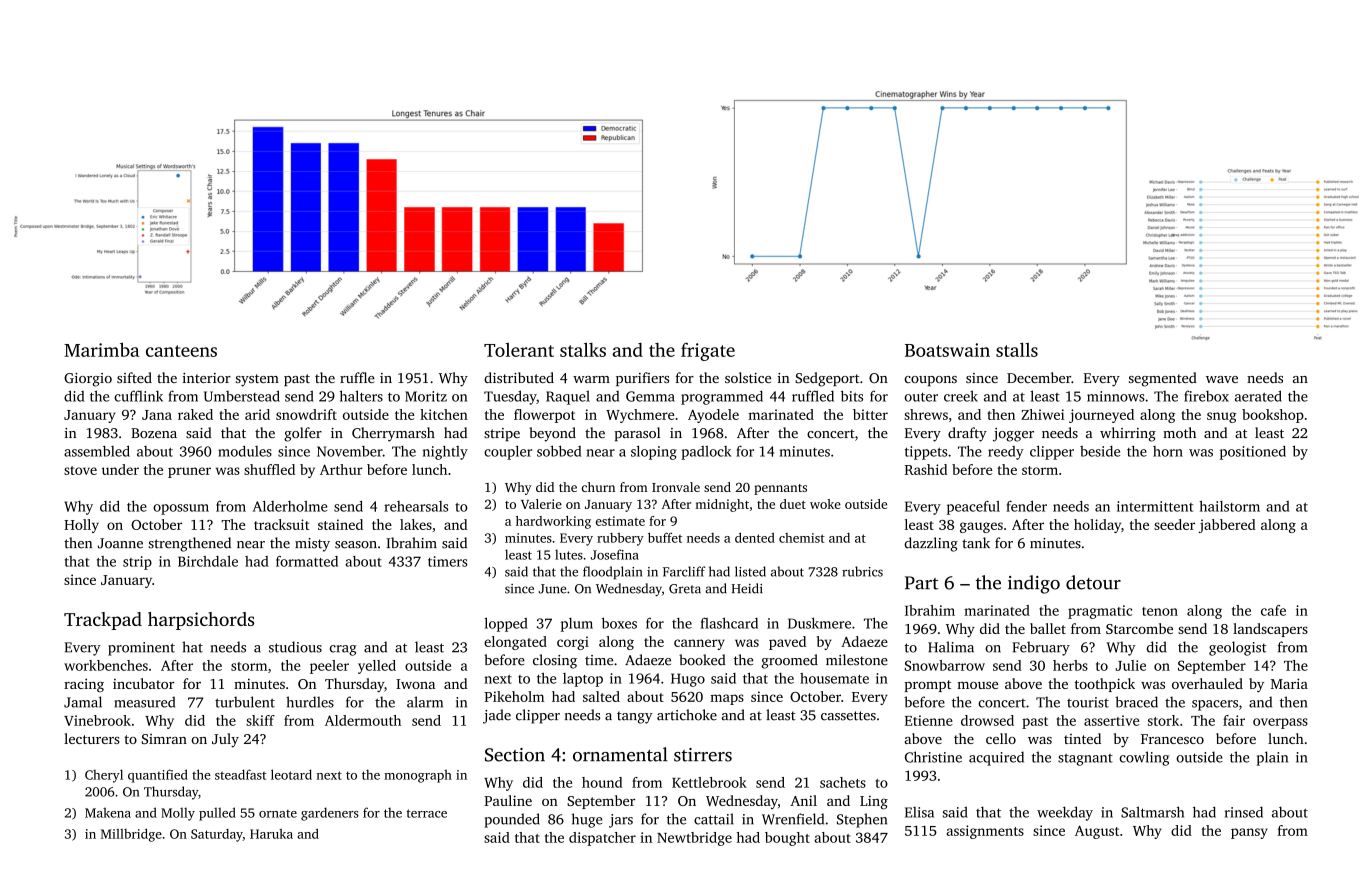 The width and height of the screenshot is (1372, 887). Describe the element at coordinates (706, 453) in the screenshot. I see `padlock` at that location.
